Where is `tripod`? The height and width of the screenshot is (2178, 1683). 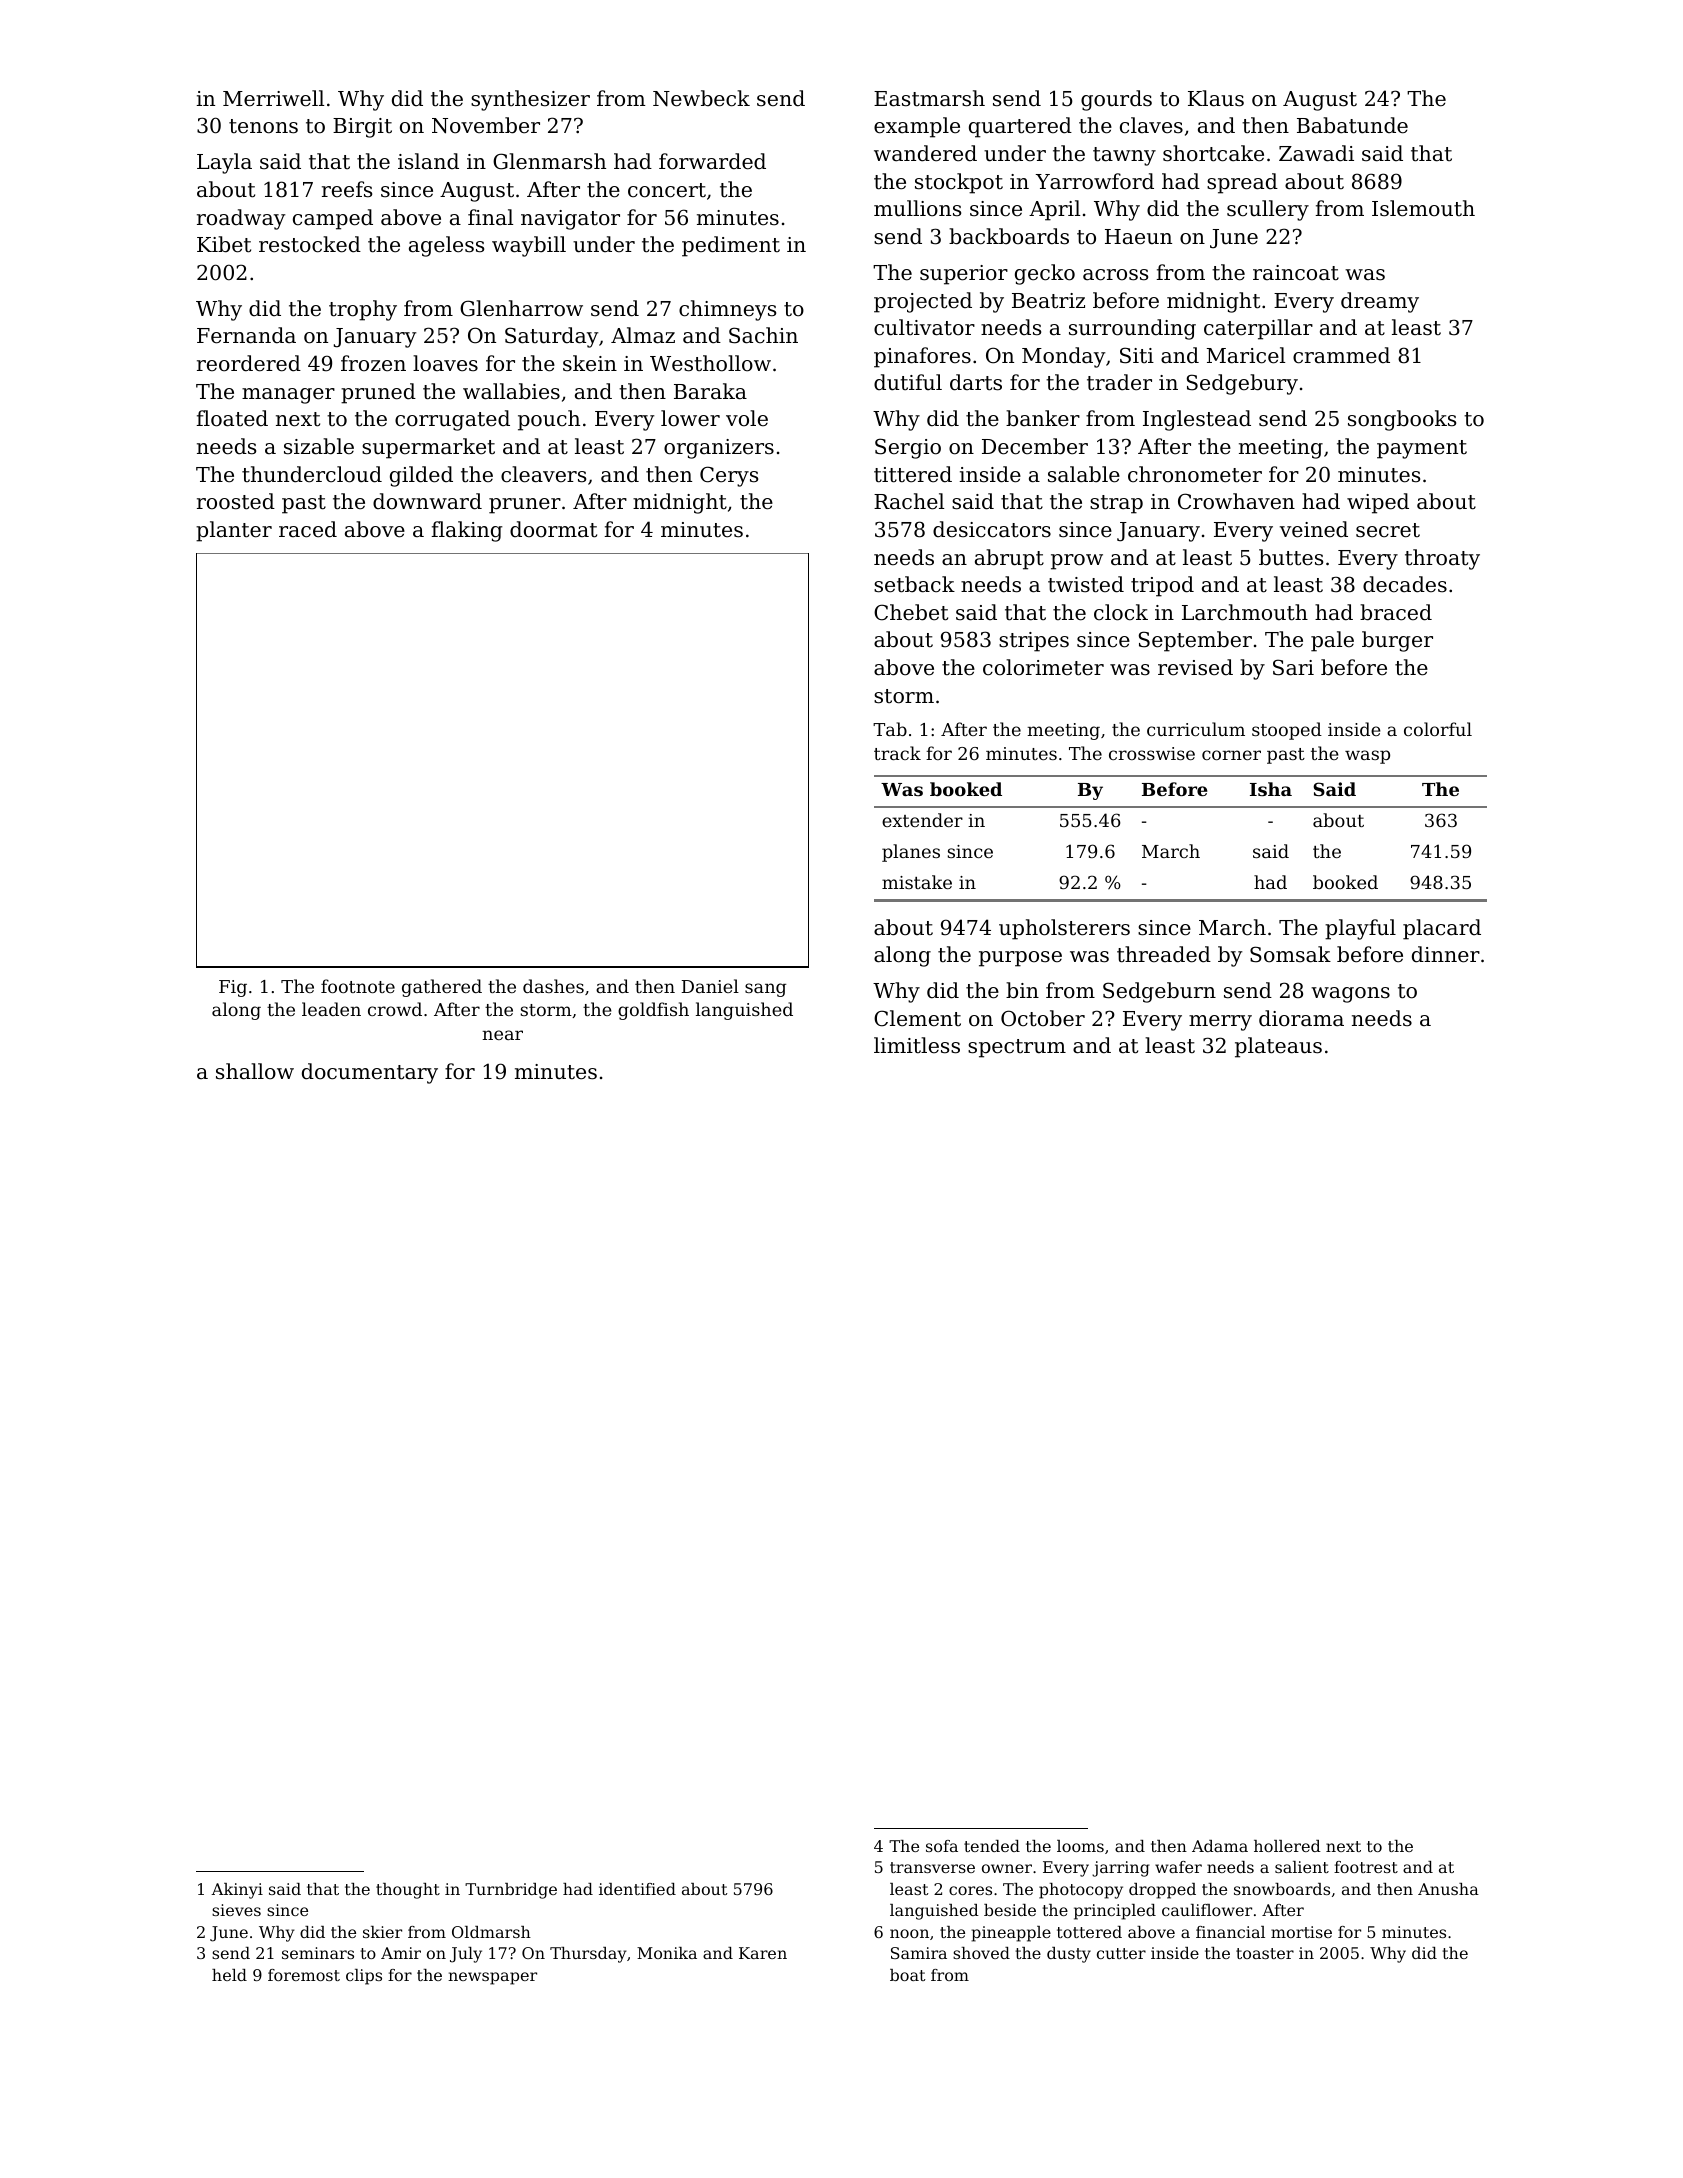
tripod is located at coordinates (1162, 586).
